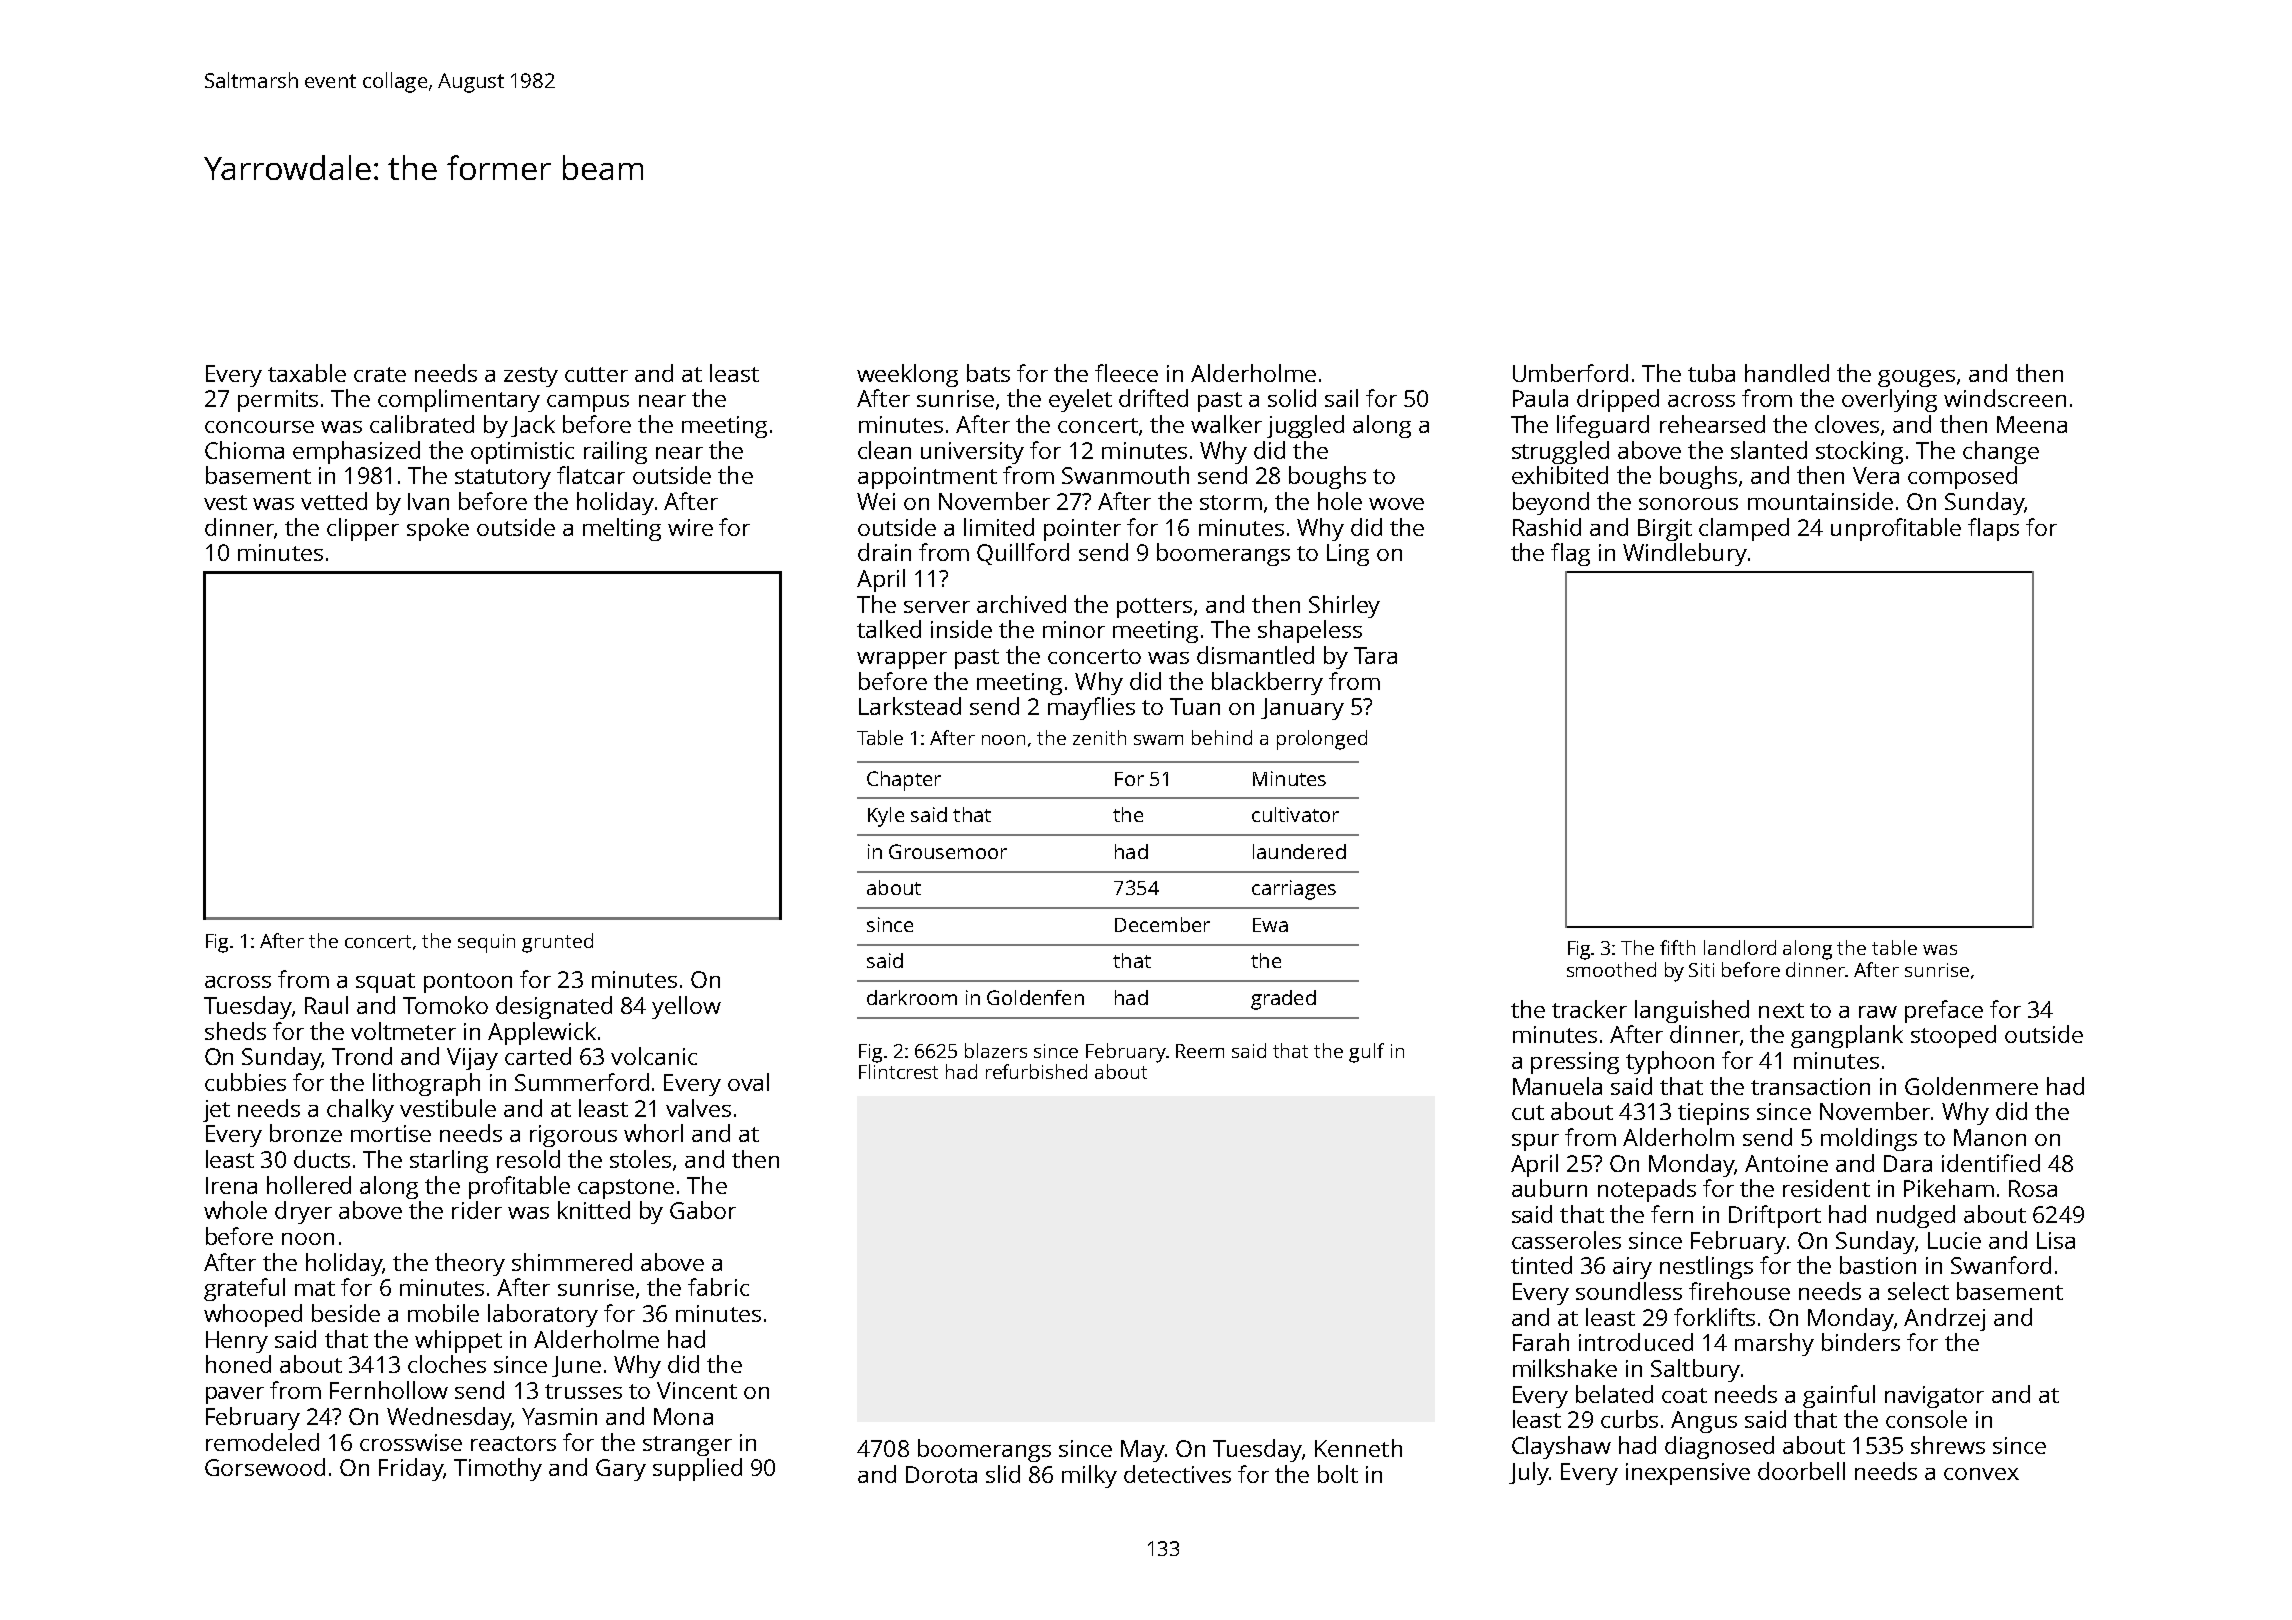  What do you see at coordinates (690, 527) in the screenshot?
I see `wire` at bounding box center [690, 527].
